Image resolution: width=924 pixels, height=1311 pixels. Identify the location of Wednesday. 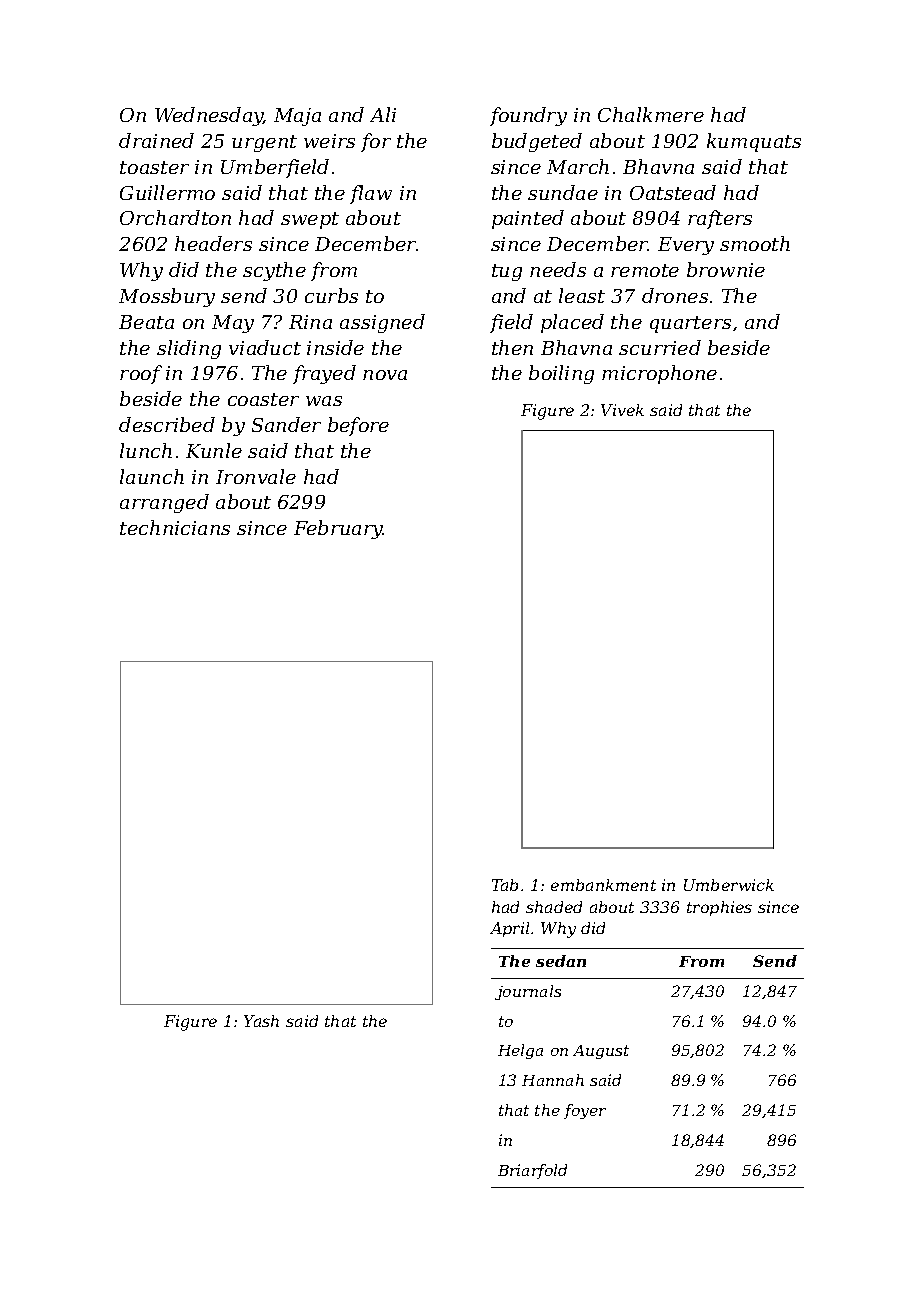
(209, 116).
